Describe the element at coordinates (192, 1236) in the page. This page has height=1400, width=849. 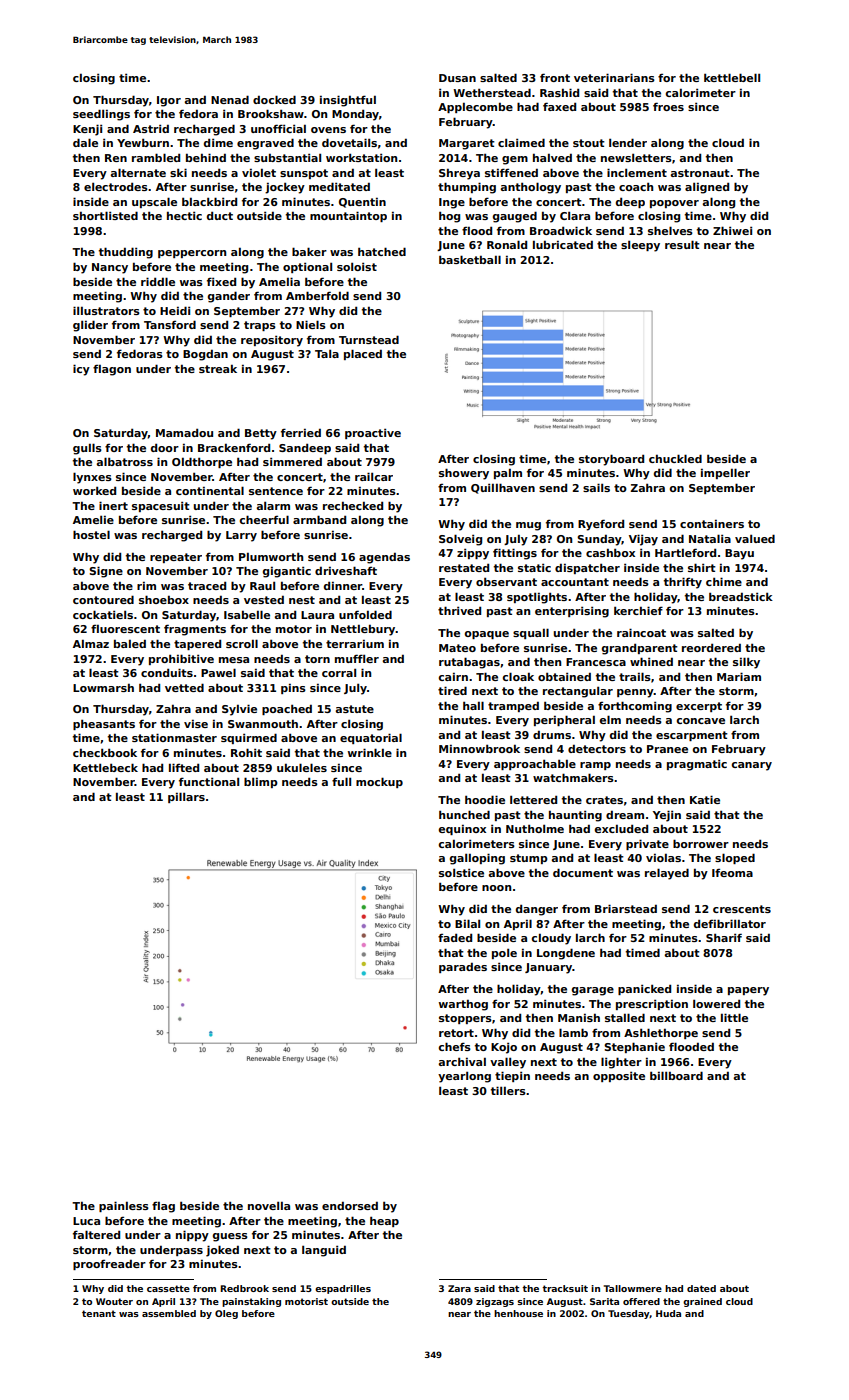
I see `nippy` at that location.
